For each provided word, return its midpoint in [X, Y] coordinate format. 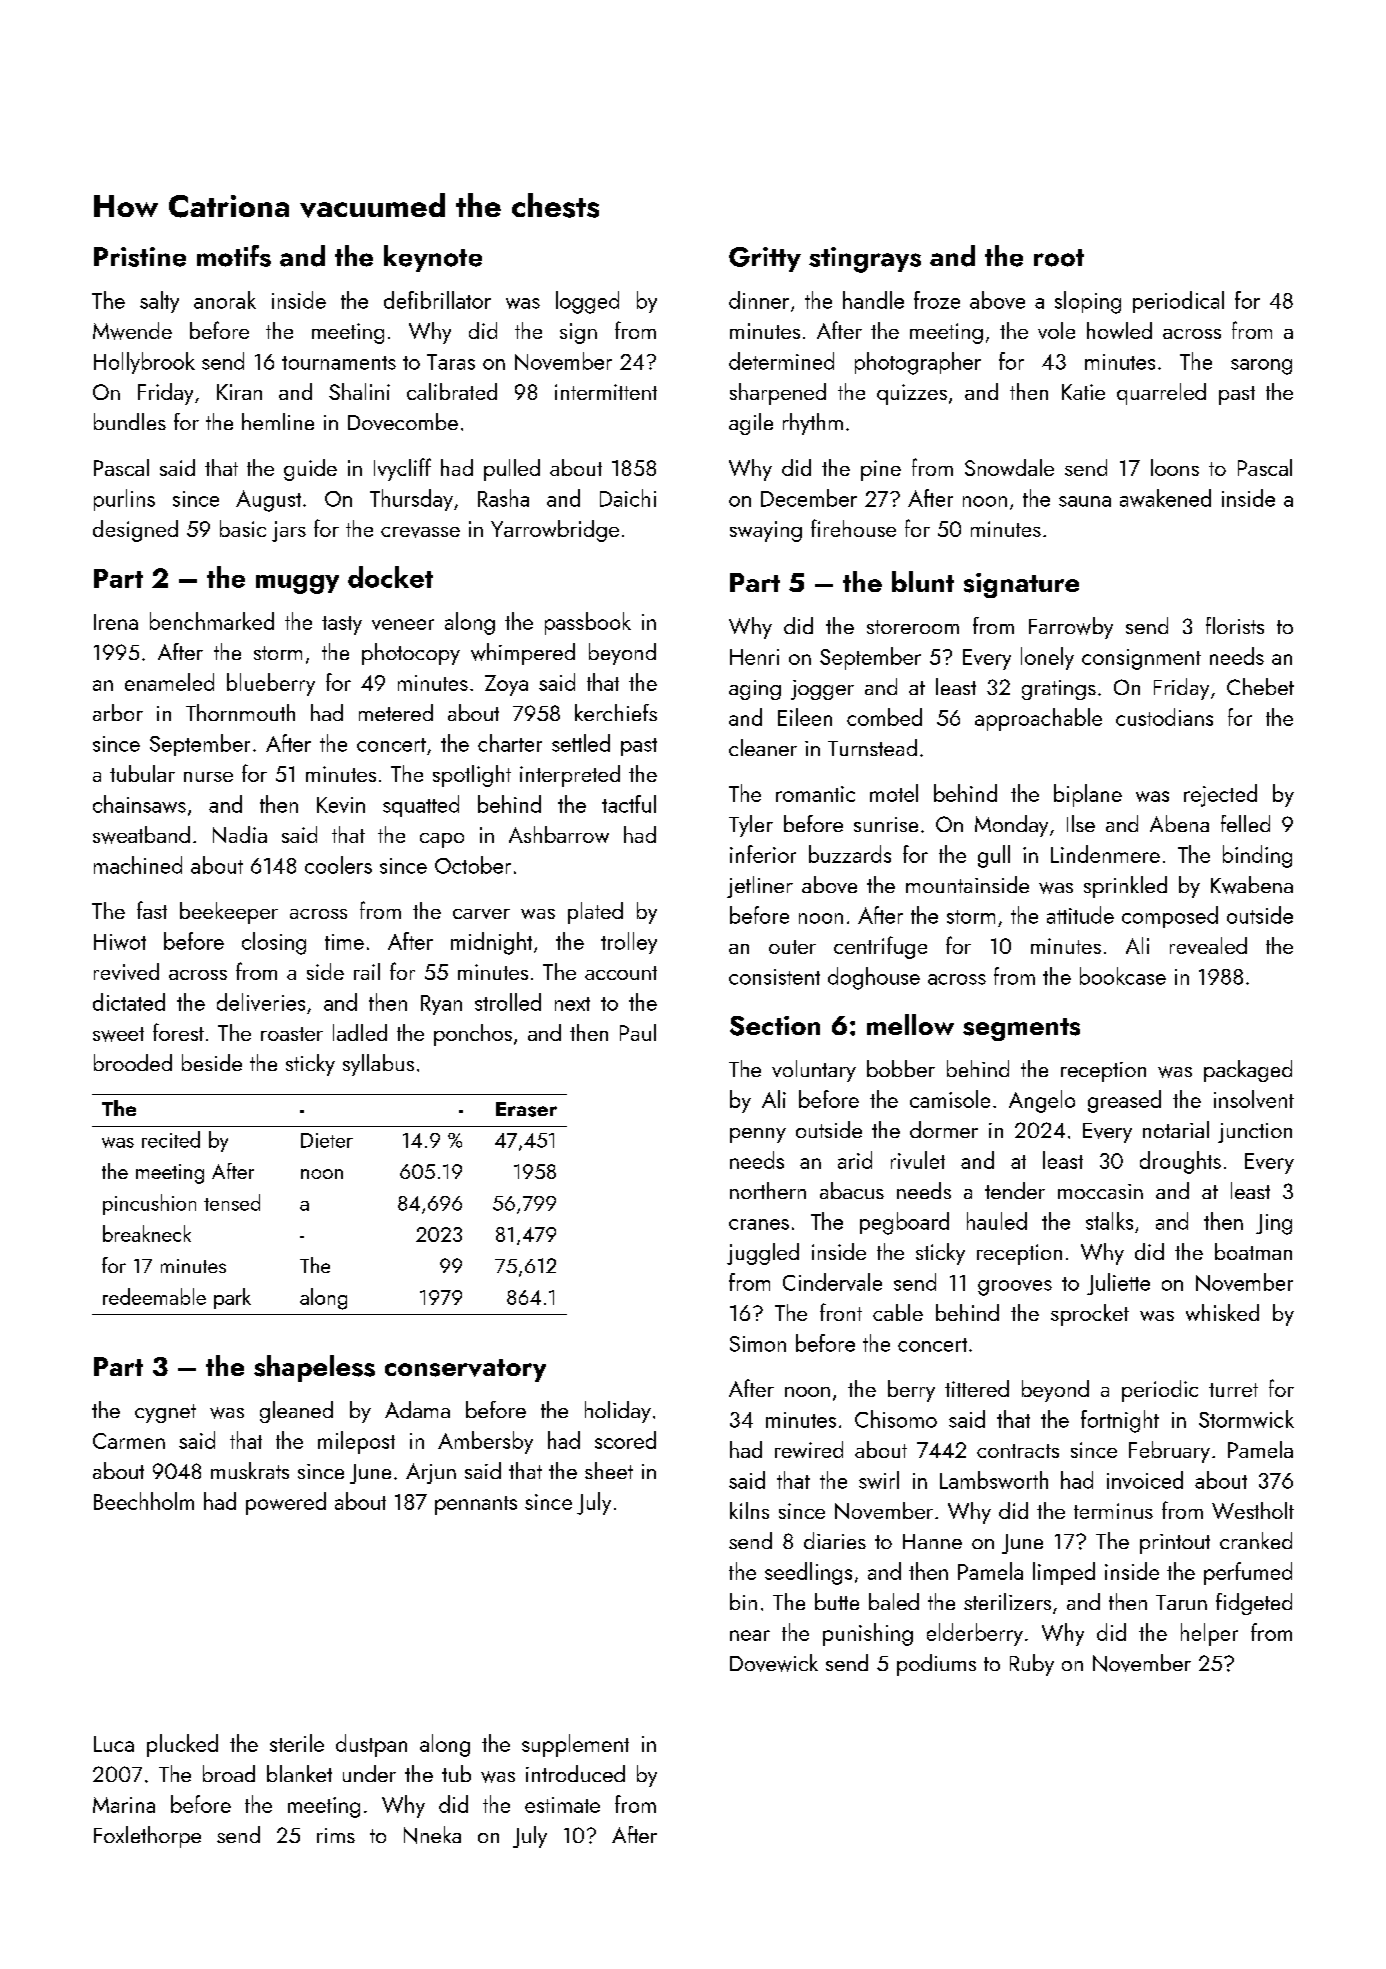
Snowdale [1009, 467]
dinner [759, 300]
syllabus [378, 1065]
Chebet [1260, 686]
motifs [234, 256]
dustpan [371, 1745]
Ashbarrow [559, 834]
